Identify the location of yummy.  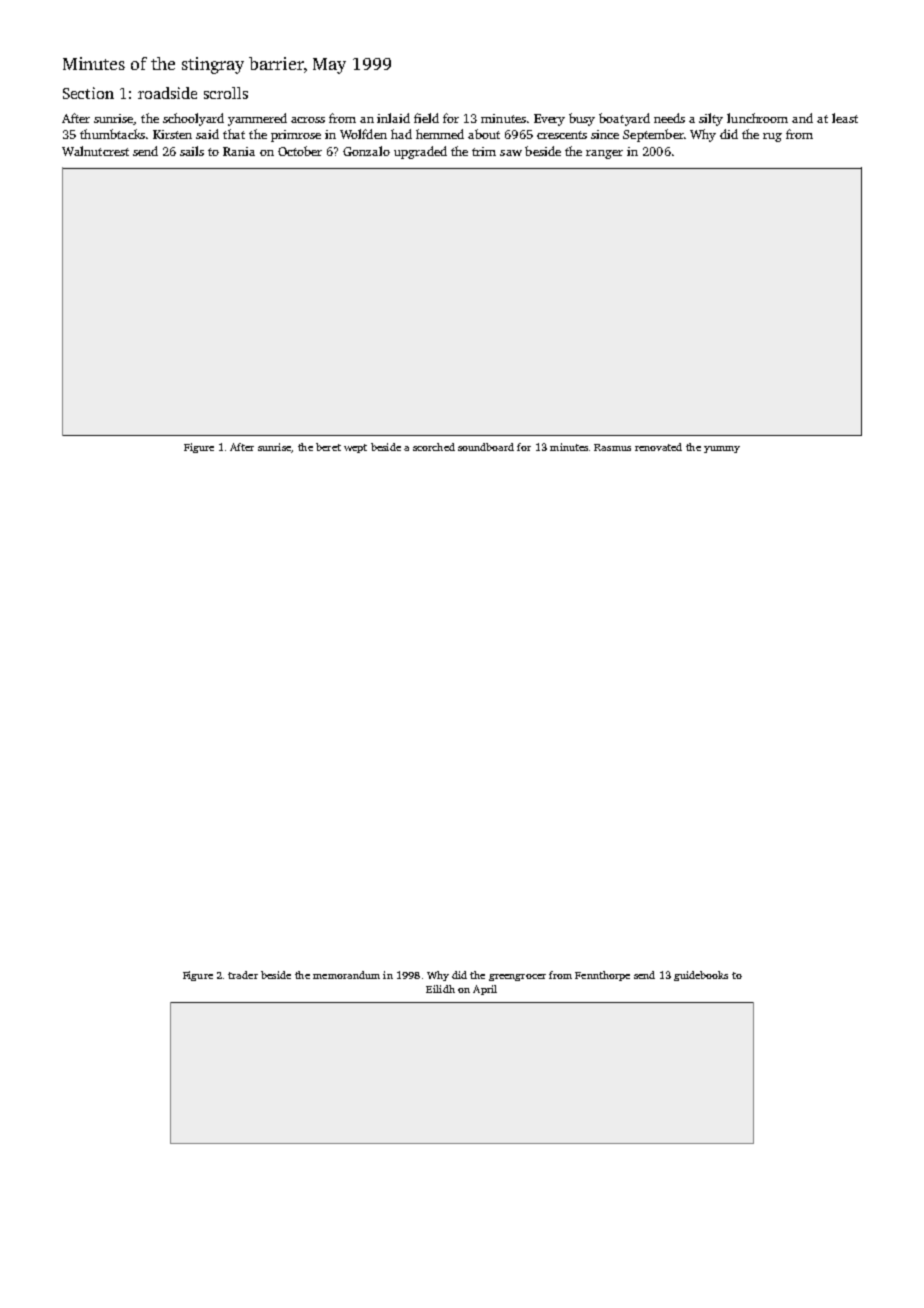
(722, 449).
